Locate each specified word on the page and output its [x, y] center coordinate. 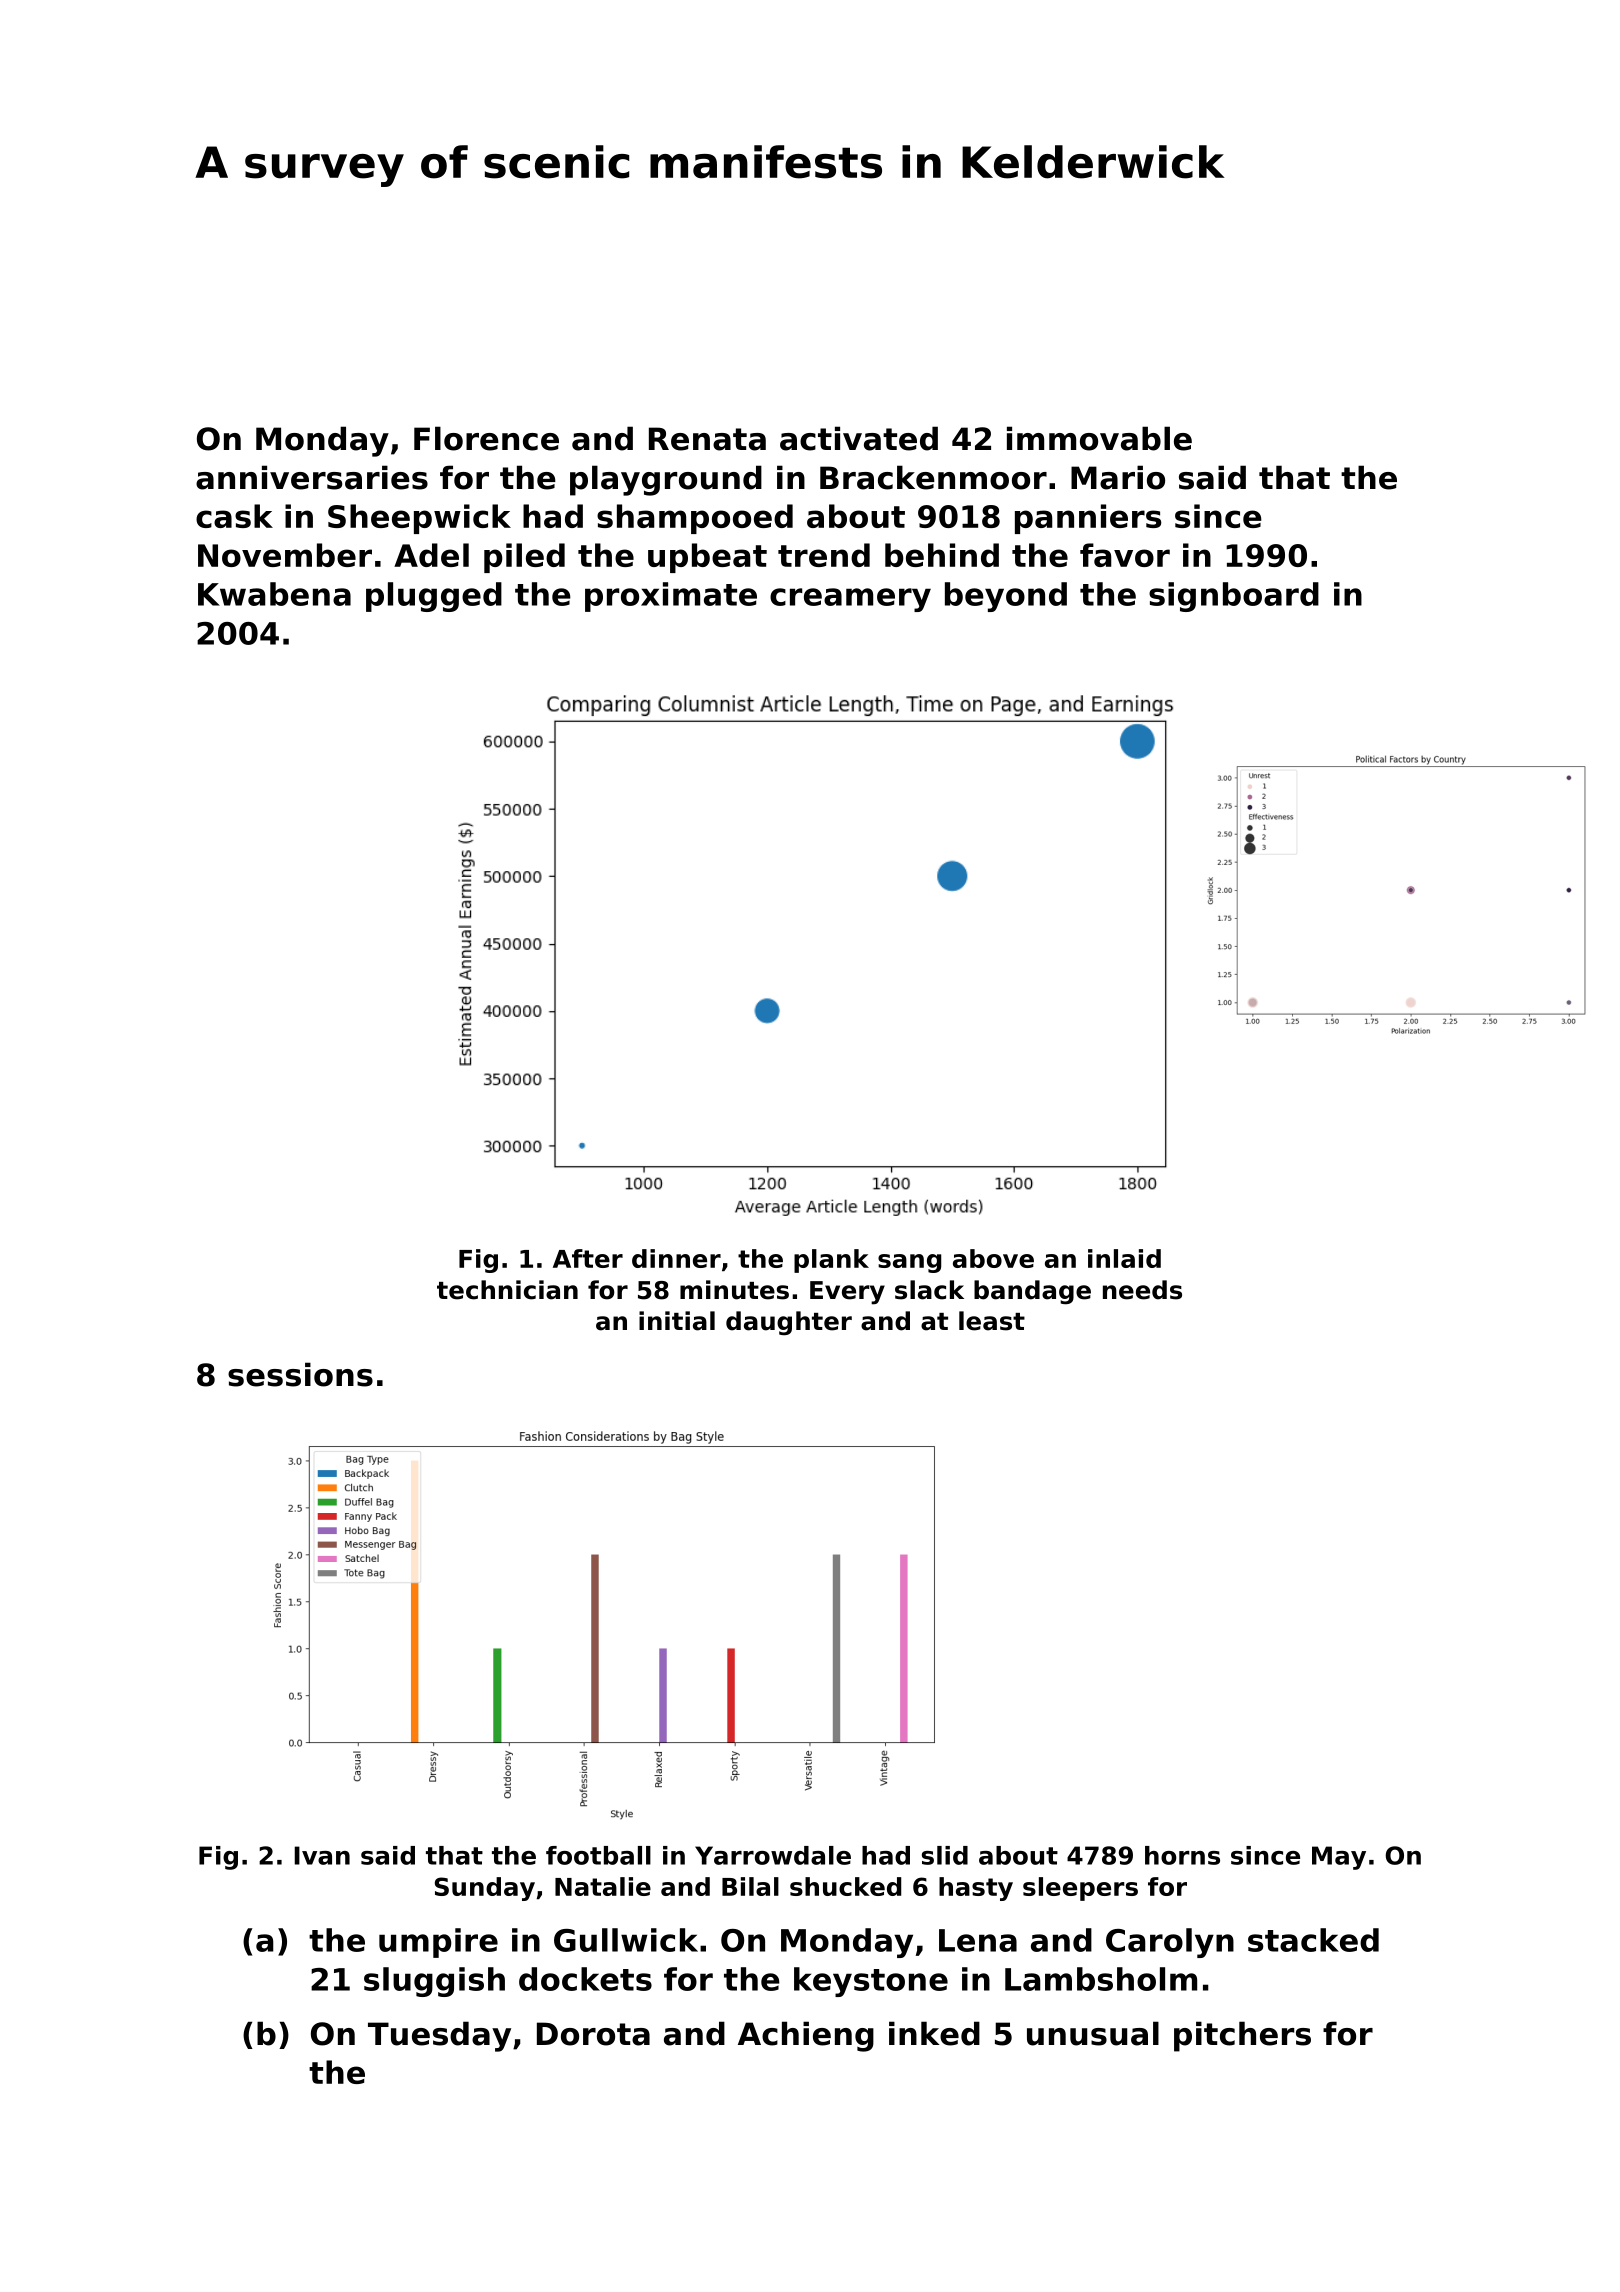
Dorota [593, 2034]
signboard [1234, 597]
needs [1142, 1290]
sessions [300, 1374]
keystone [871, 1982]
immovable [1099, 438]
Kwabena [274, 594]
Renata [707, 439]
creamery [850, 600]
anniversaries [312, 477]
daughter [789, 1323]
